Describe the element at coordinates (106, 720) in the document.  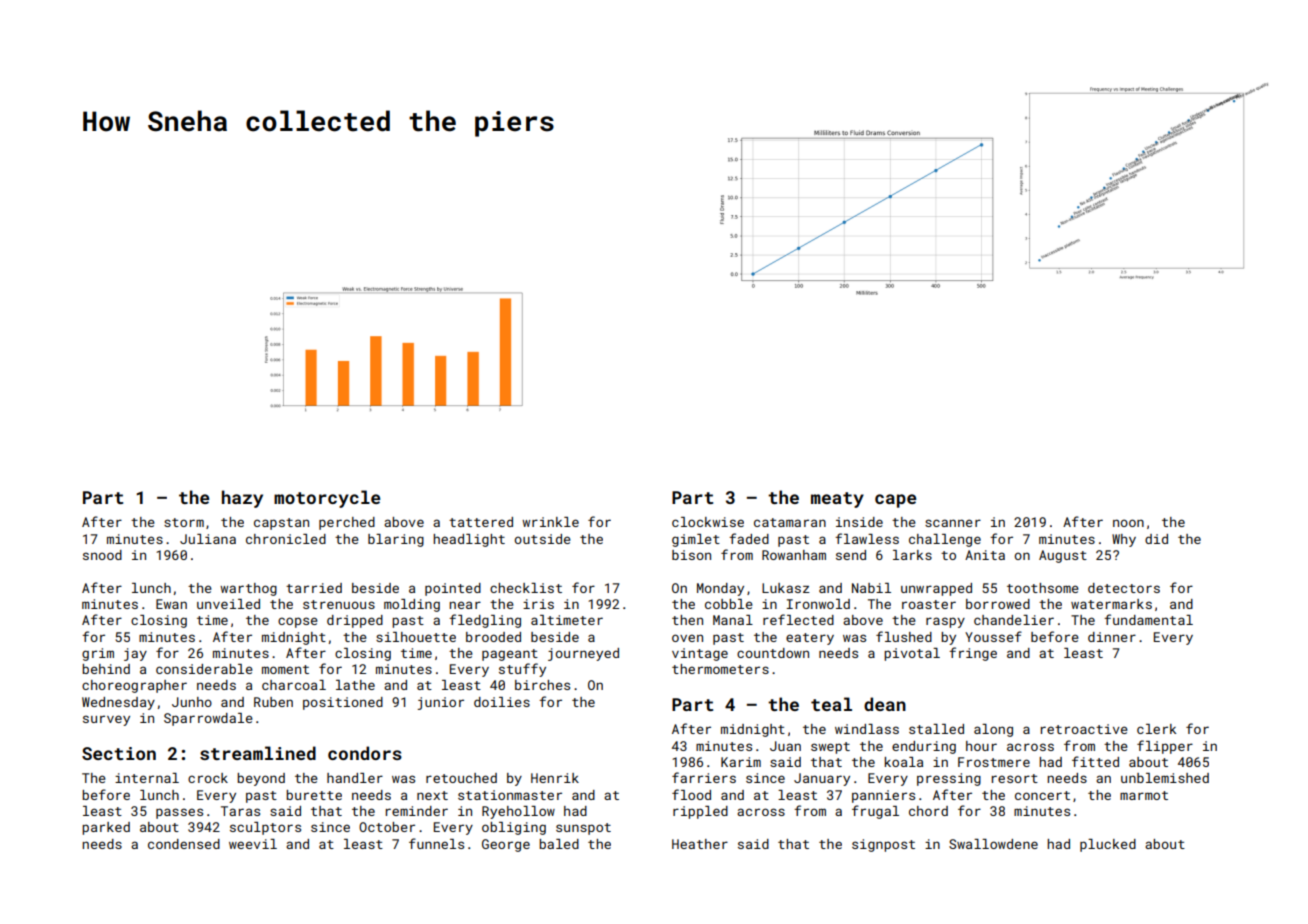
I see `survey` at that location.
